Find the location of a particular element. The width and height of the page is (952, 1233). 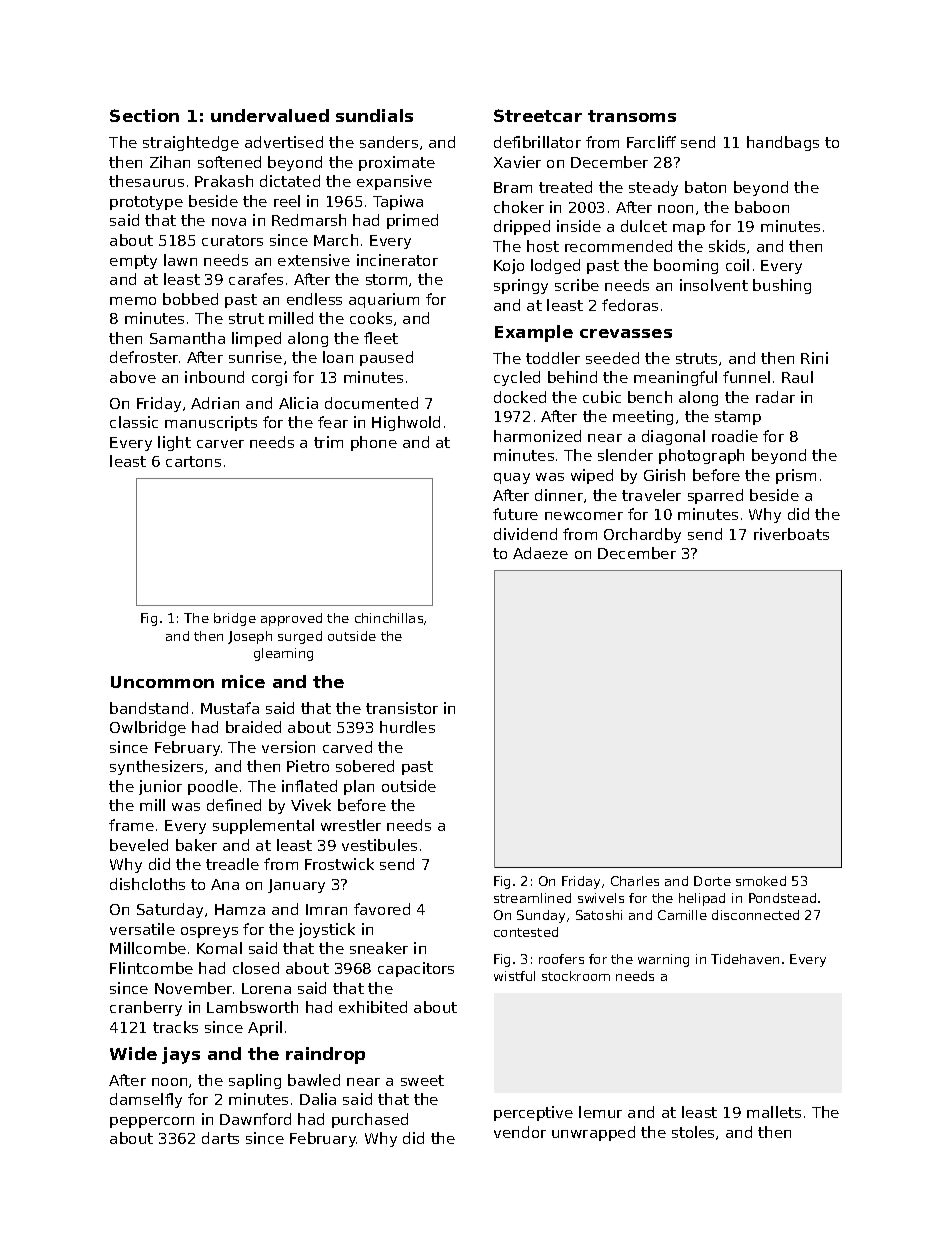

Charles is located at coordinates (635, 881).
